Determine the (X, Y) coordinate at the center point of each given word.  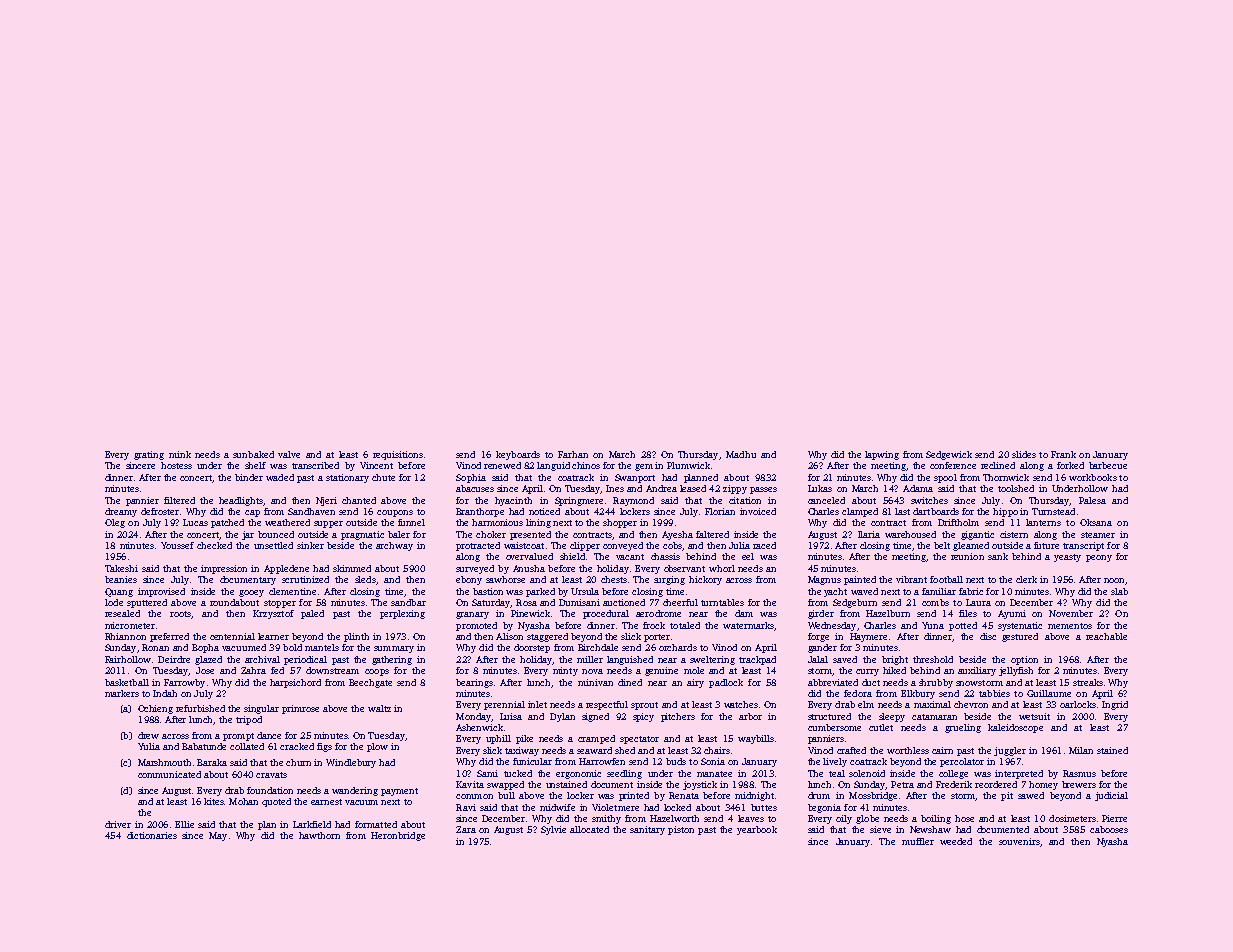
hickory (705, 580)
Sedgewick (949, 455)
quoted (276, 802)
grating (149, 455)
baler (399, 534)
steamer (1098, 535)
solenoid (867, 773)
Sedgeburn (855, 603)
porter (657, 638)
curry (867, 672)
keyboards (518, 455)
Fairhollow (128, 659)
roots (180, 614)
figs (324, 747)
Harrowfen (602, 761)
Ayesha (677, 535)
